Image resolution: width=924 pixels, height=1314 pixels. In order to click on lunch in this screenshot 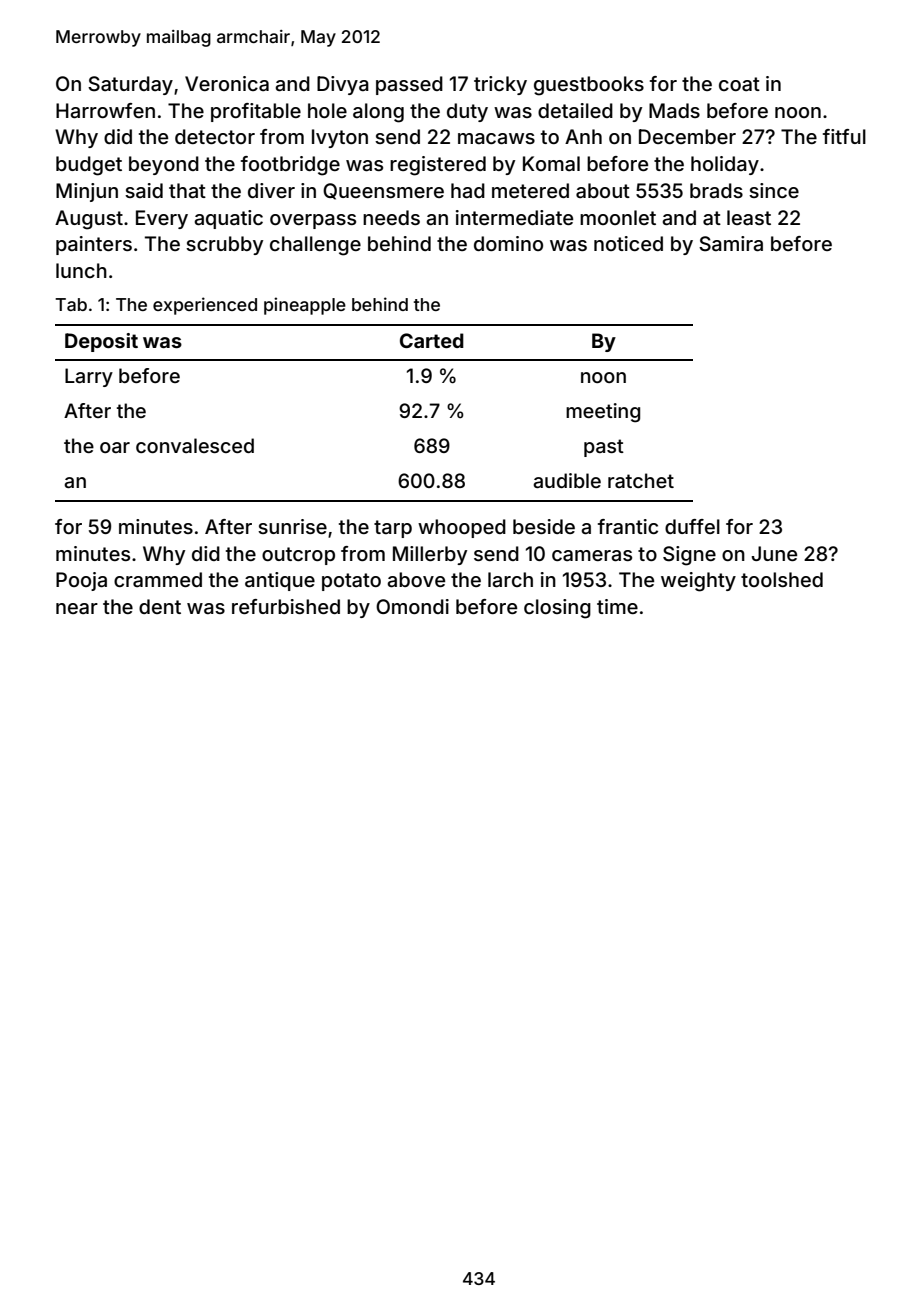, I will do `click(81, 270)`.
